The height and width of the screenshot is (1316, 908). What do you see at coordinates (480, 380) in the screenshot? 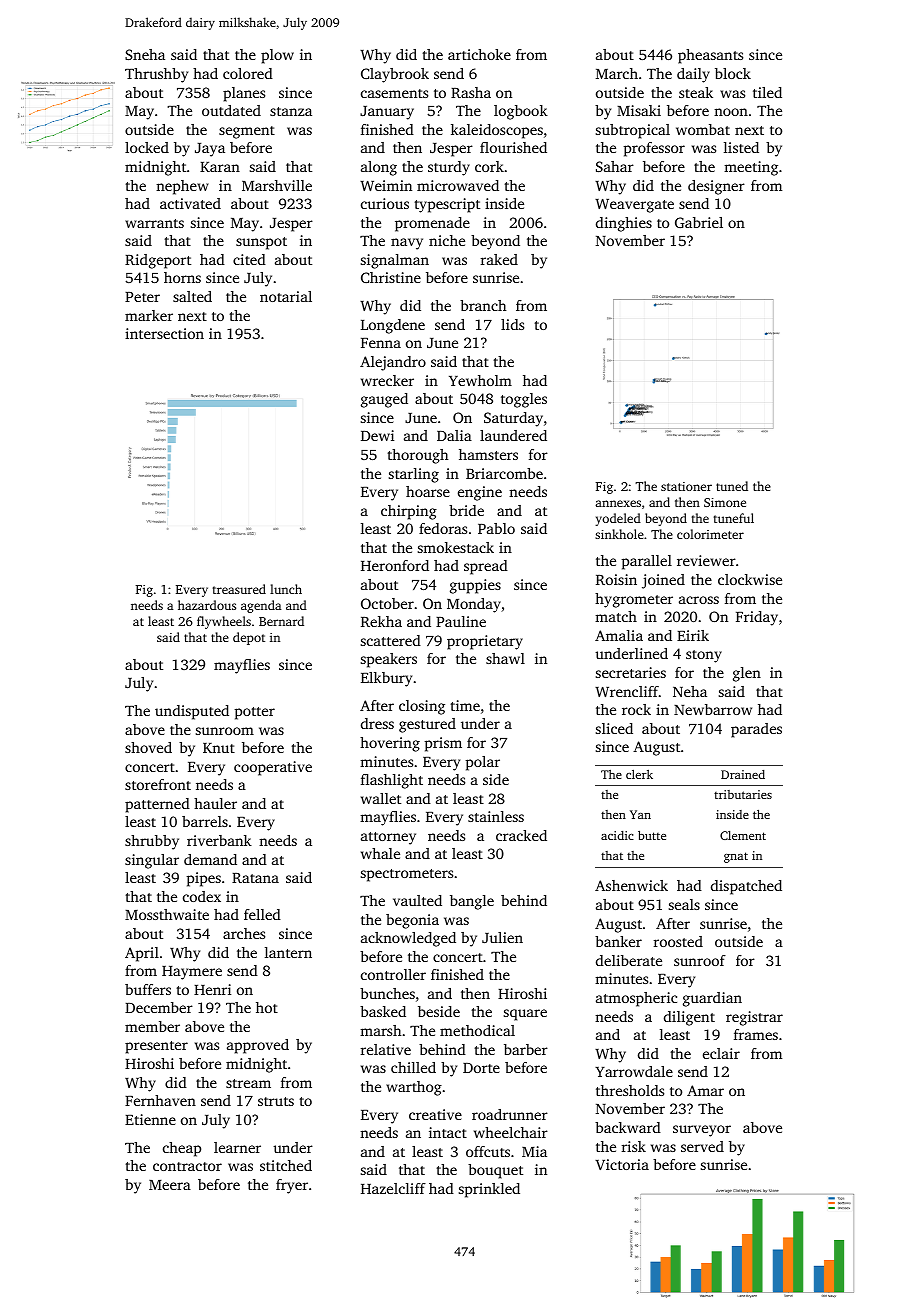
I see `Yewholm` at bounding box center [480, 380].
